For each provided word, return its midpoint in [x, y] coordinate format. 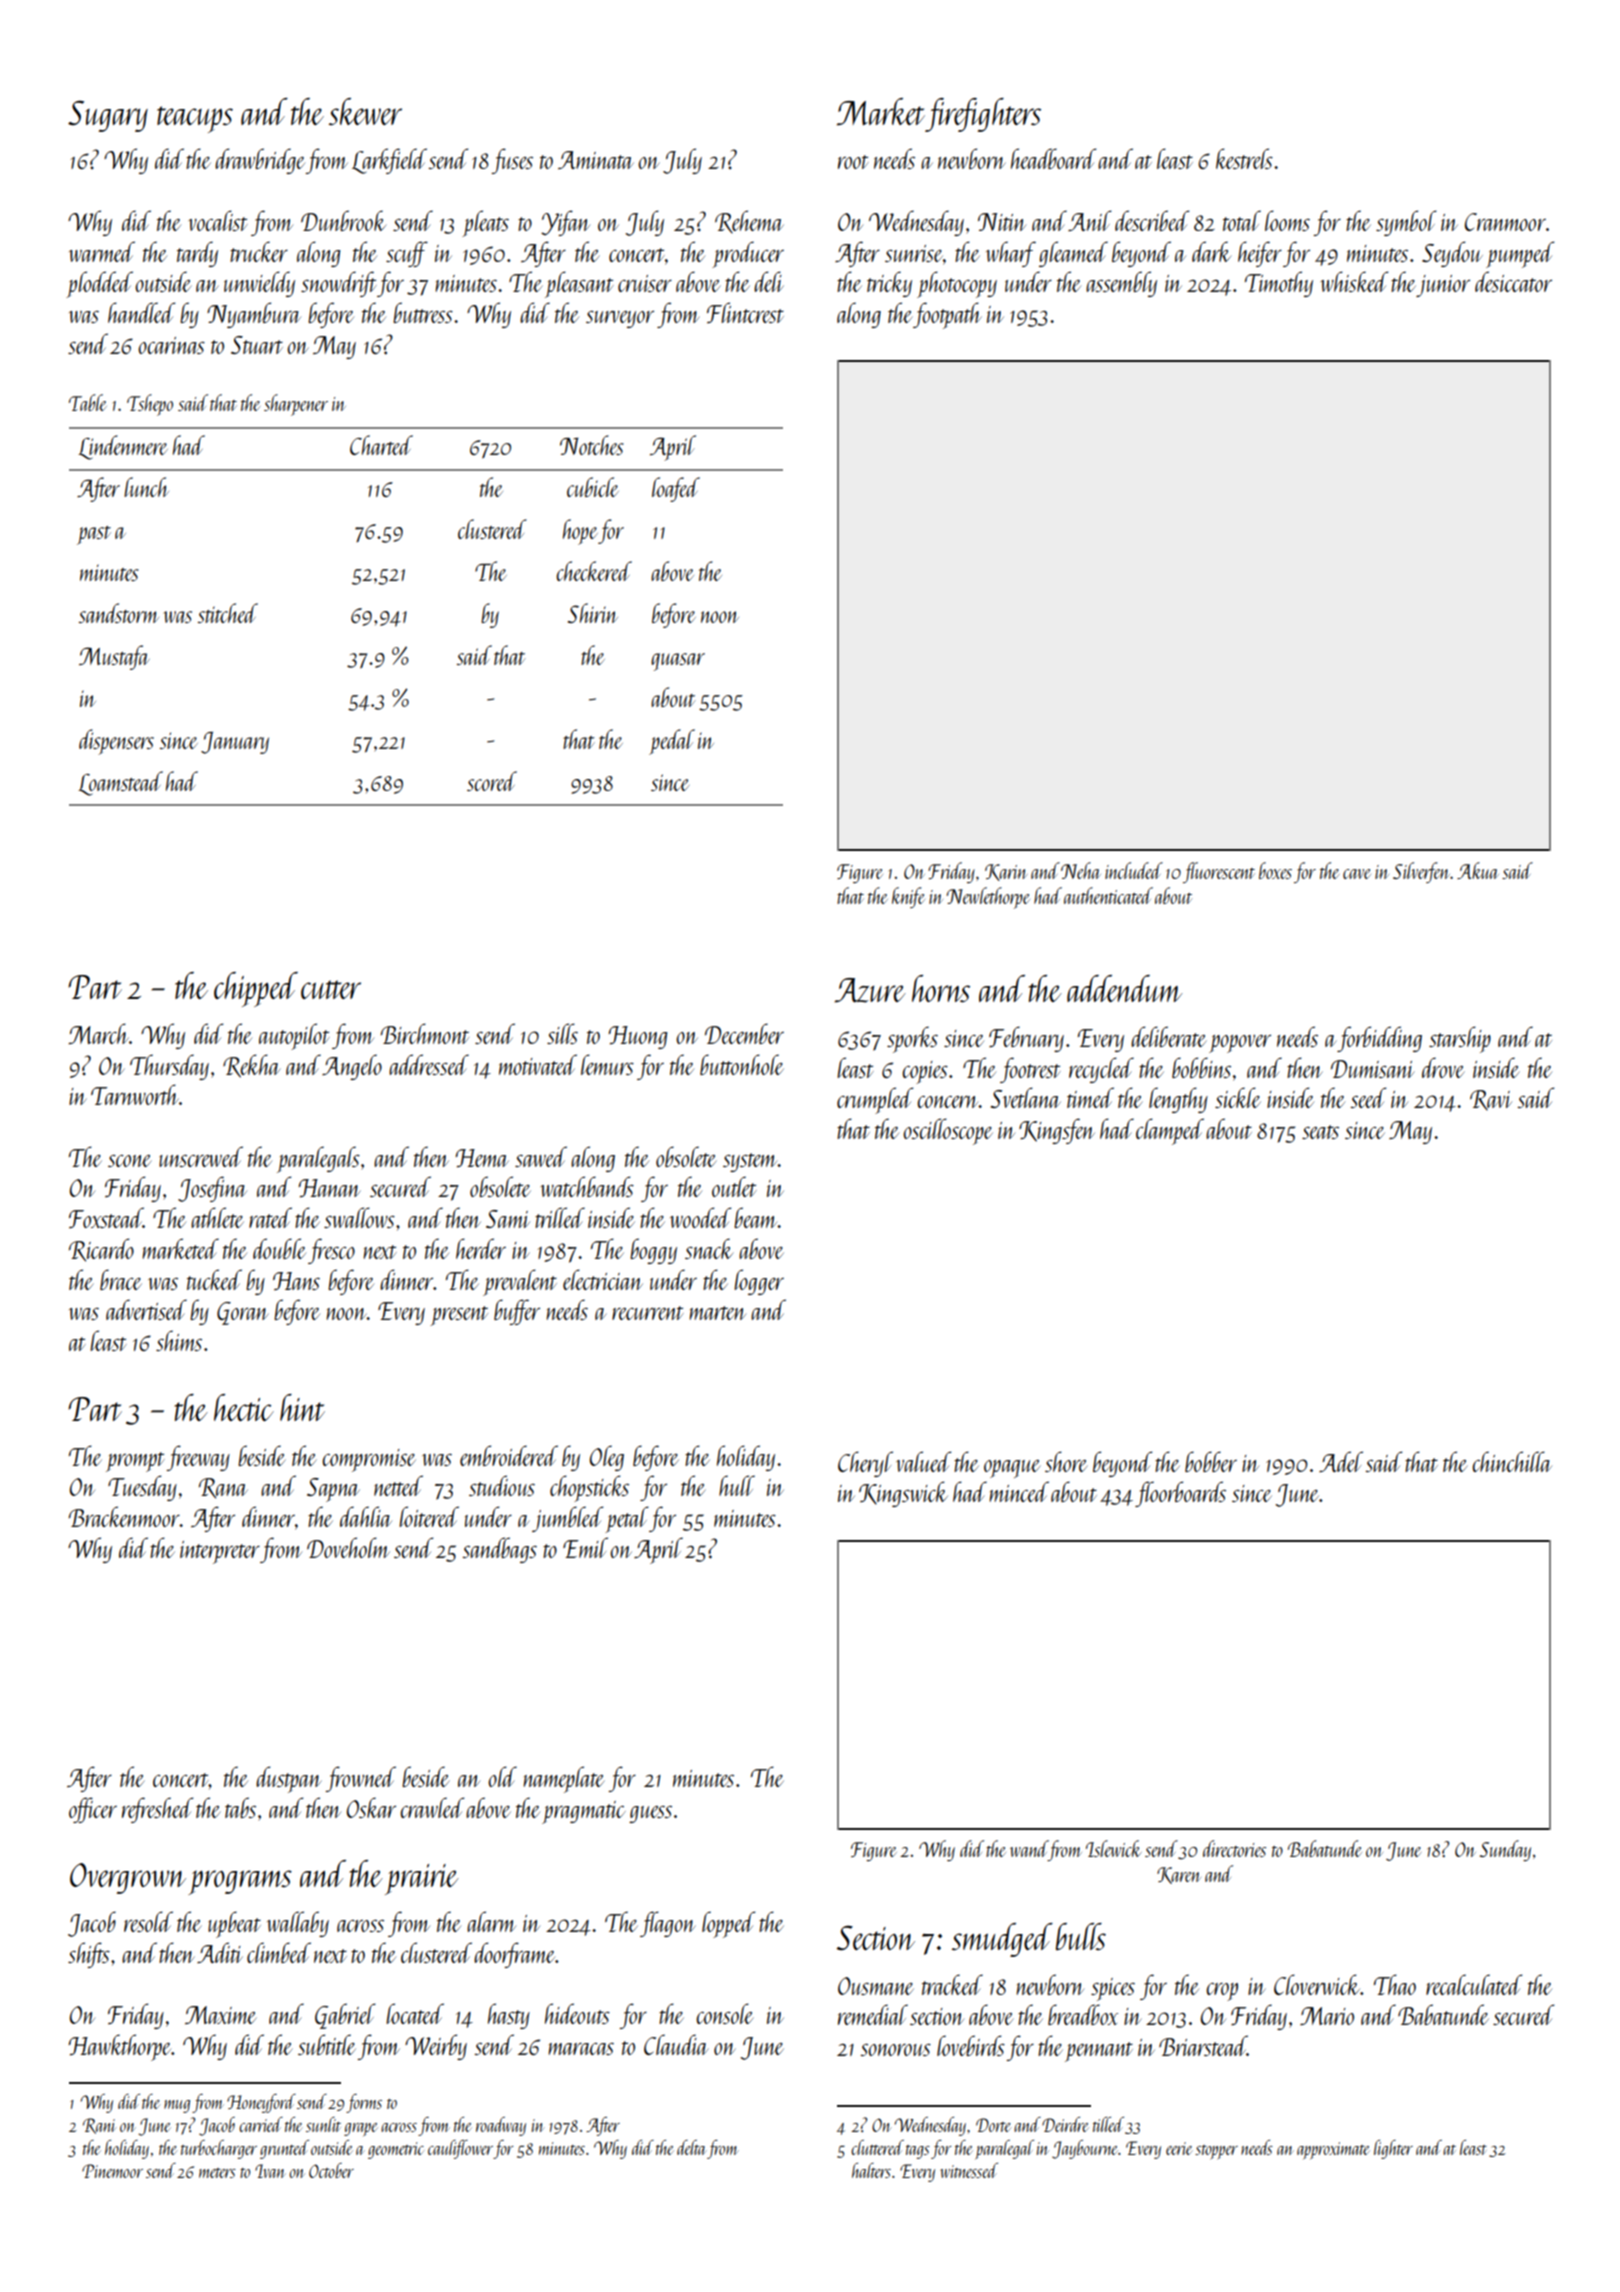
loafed [676, 489]
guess [650, 1814]
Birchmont [425, 1033]
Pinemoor [112, 2171]
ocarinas [171, 345]
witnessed [969, 2170]
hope [580, 532]
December [744, 1033]
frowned [360, 1779]
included [1134, 870]
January [235, 743]
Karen [1178, 1875]
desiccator [1513, 281]
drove [1443, 1067]
